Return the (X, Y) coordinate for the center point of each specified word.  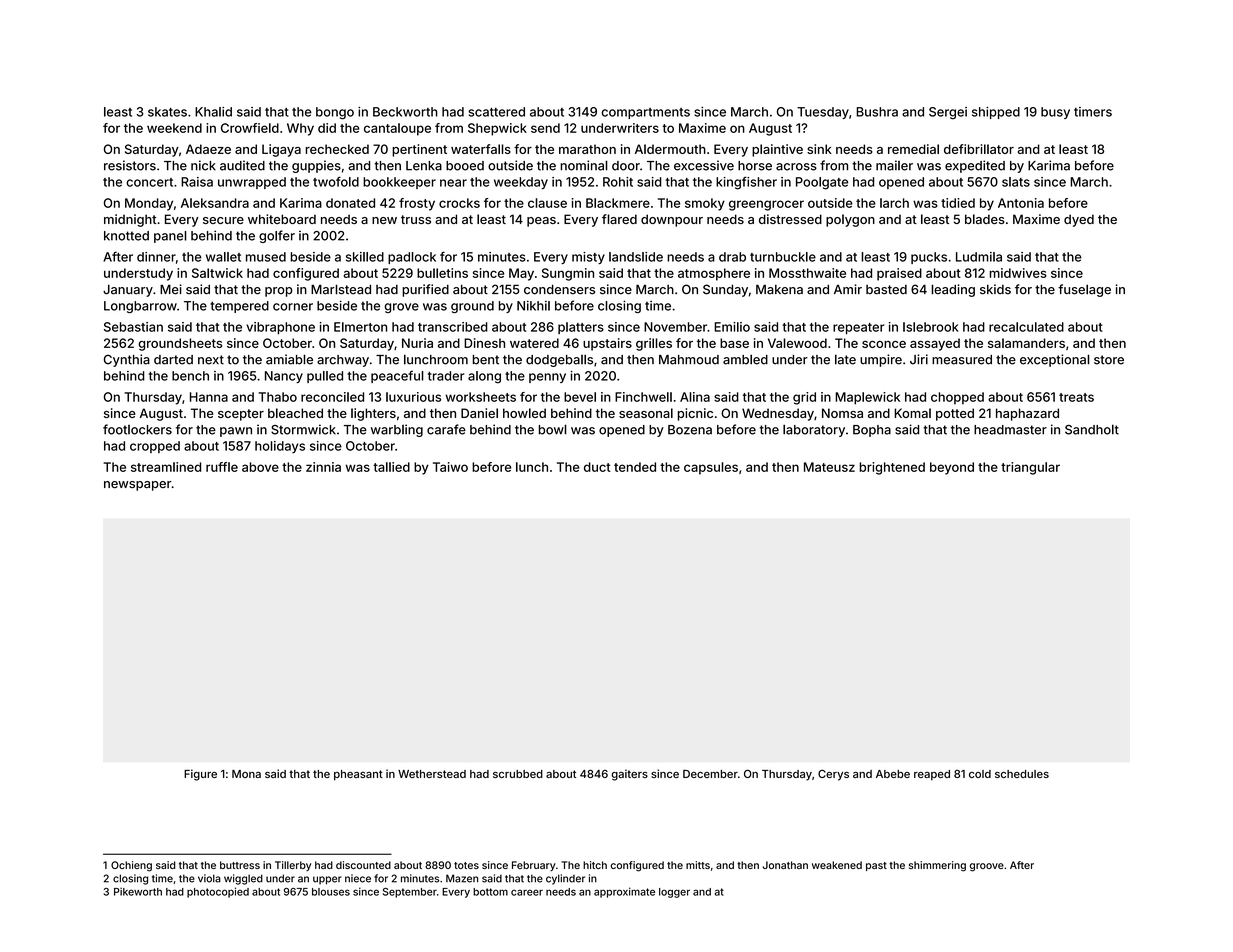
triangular (1030, 468)
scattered (496, 112)
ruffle (222, 467)
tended (635, 467)
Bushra (877, 112)
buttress (240, 865)
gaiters (630, 775)
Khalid (213, 112)
